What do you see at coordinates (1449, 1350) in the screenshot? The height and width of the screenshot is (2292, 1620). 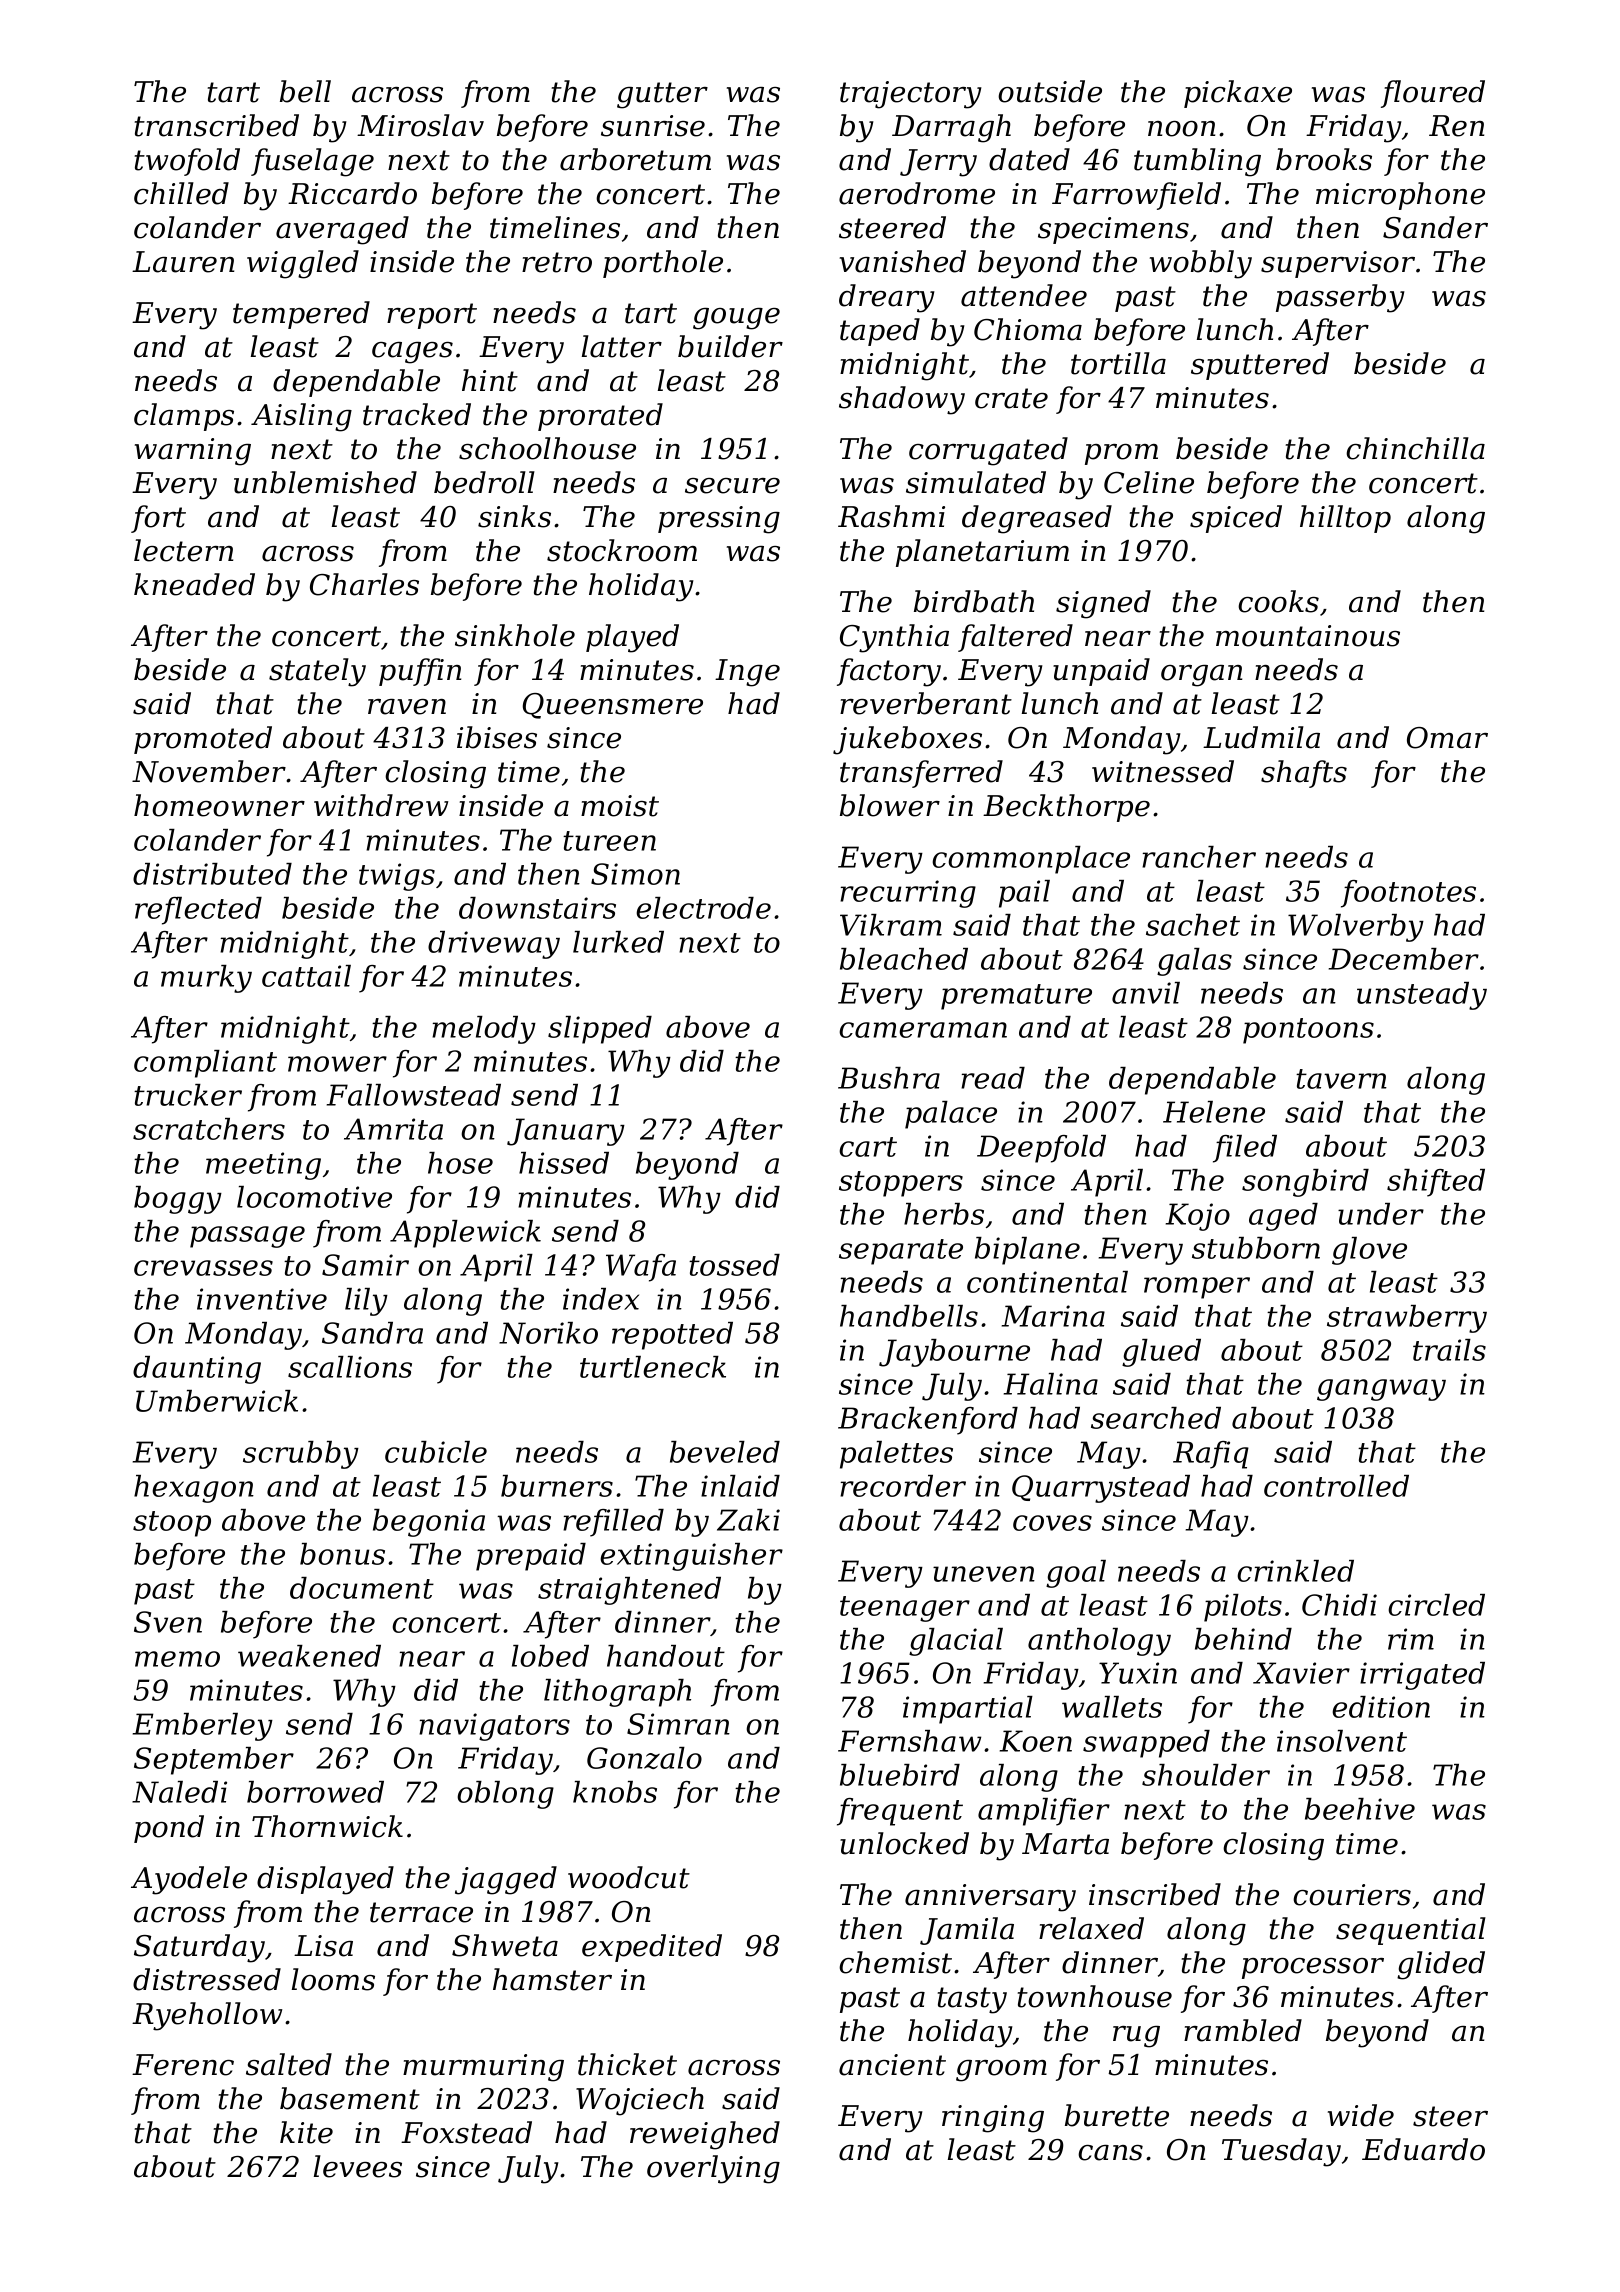 I see `trails` at bounding box center [1449, 1350].
